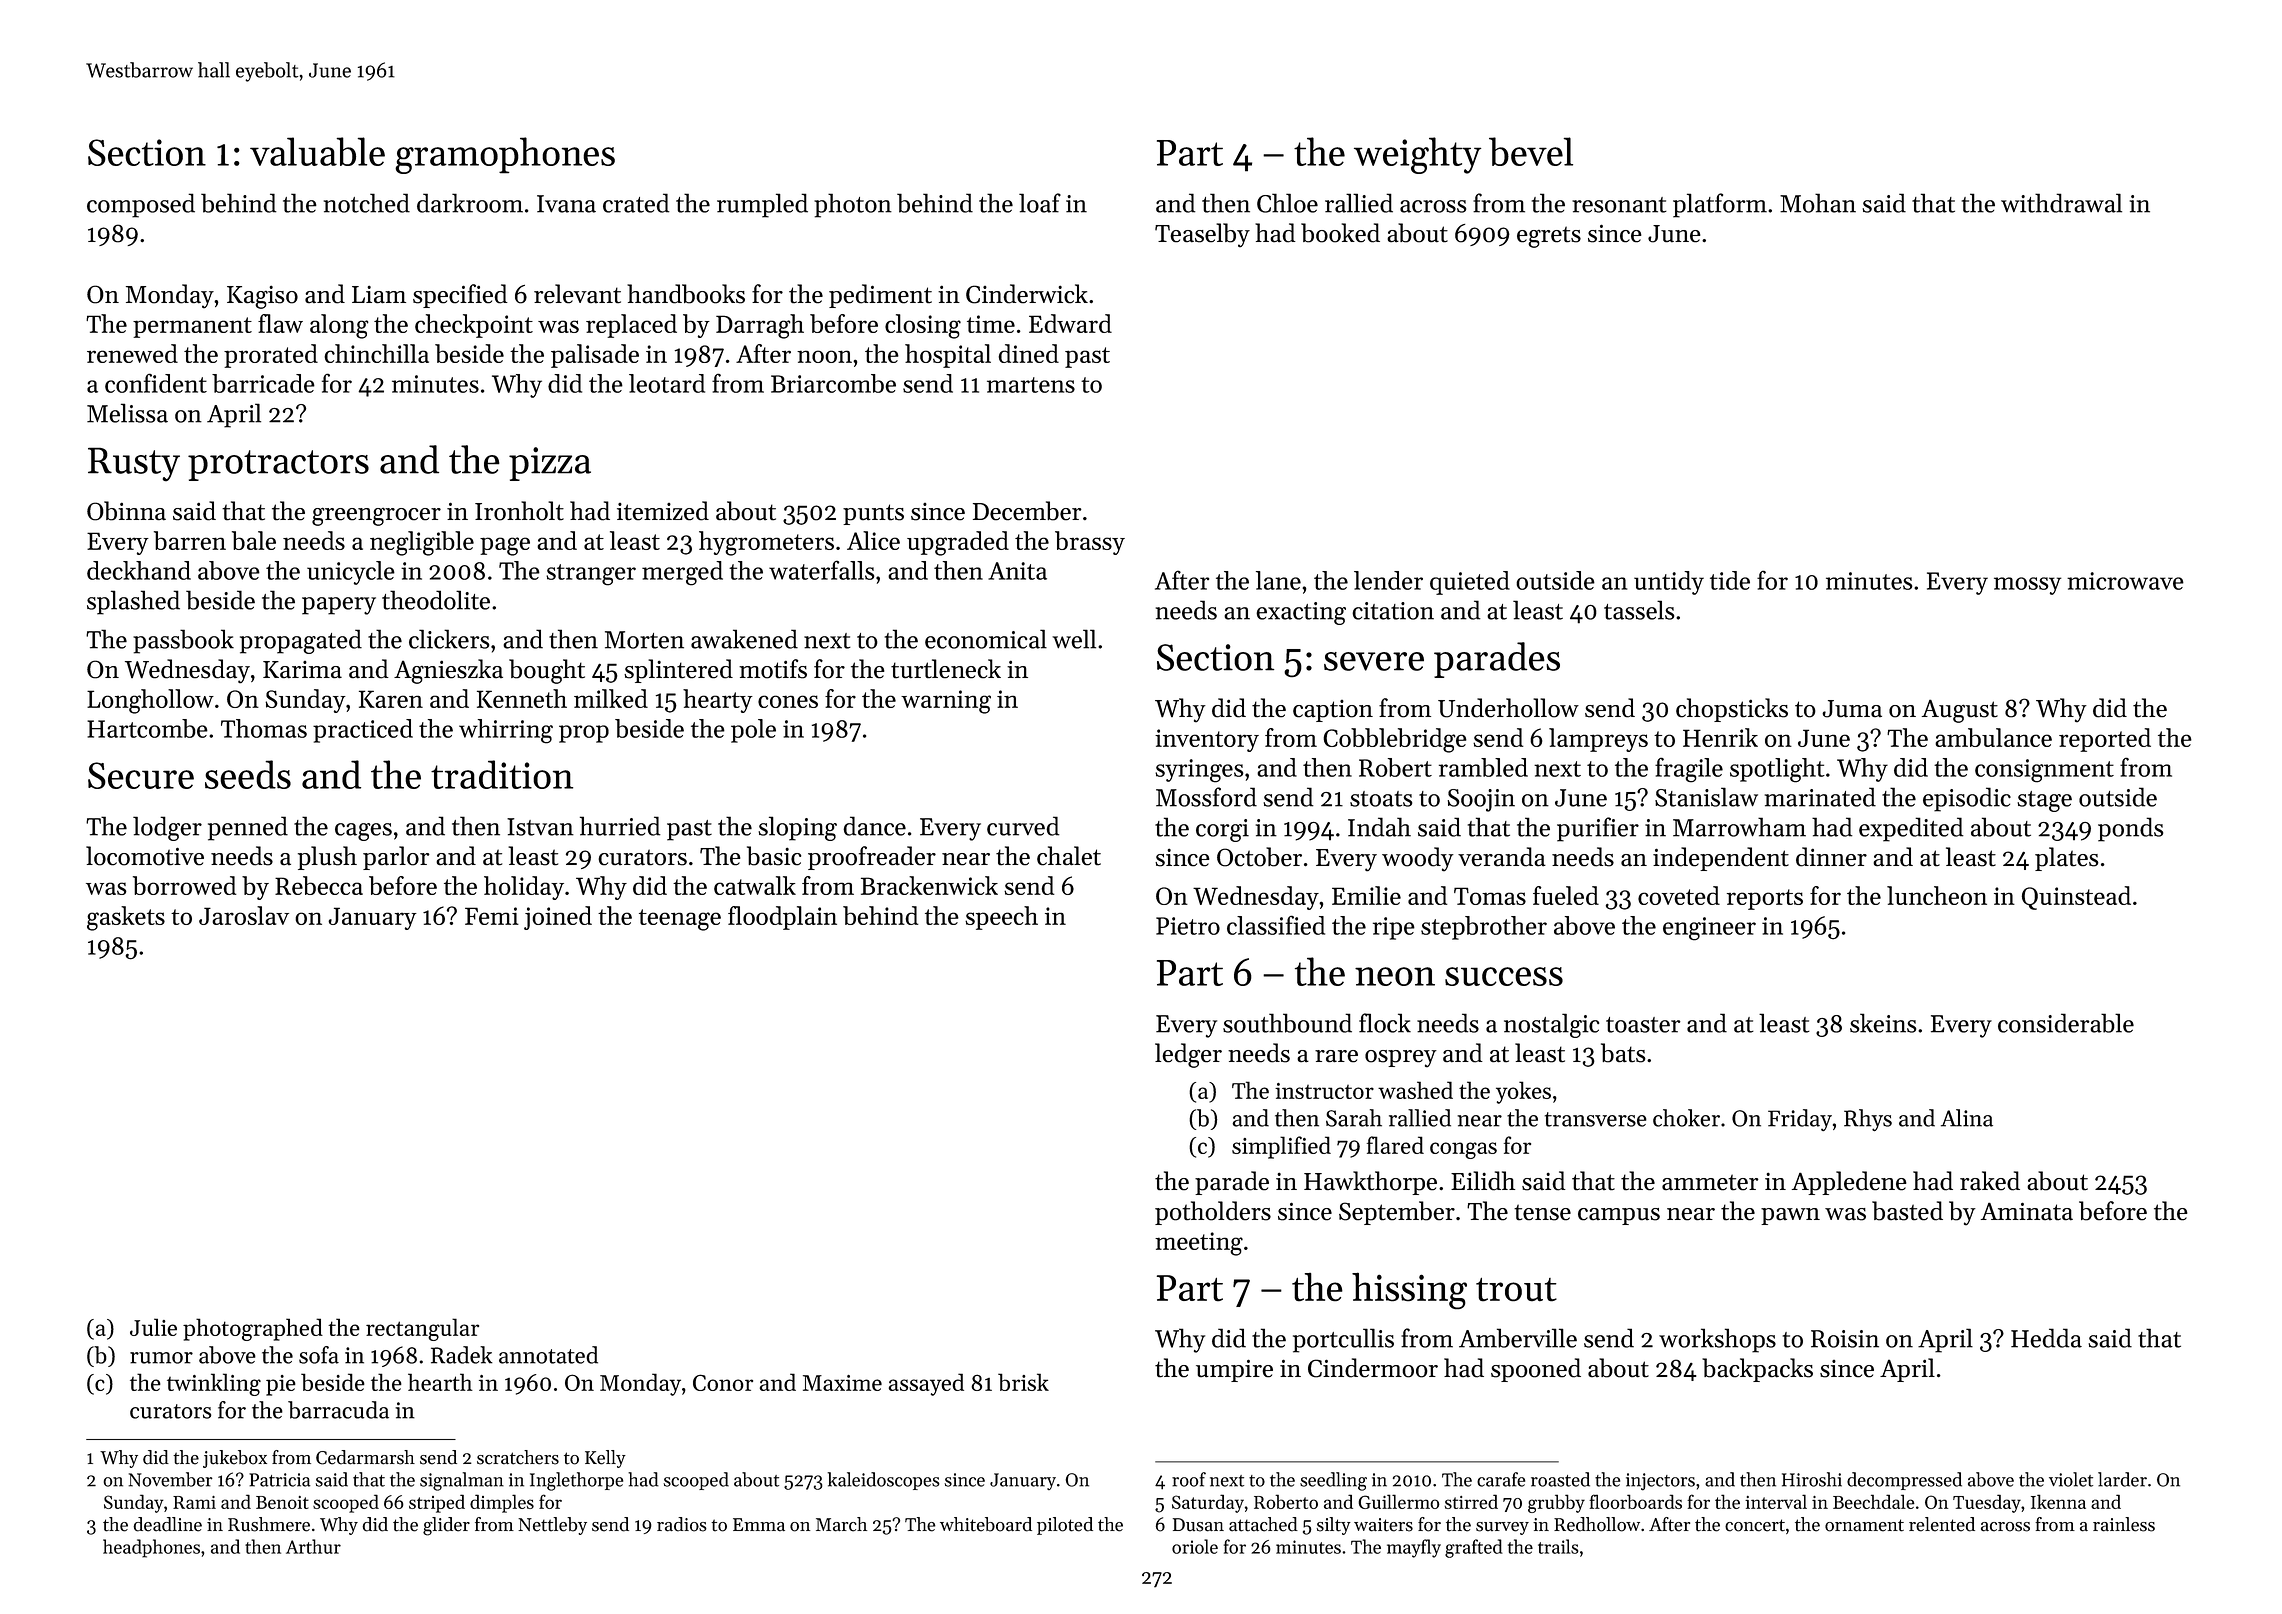 The image size is (2282, 1614). I want to click on trails, so click(1558, 1546).
